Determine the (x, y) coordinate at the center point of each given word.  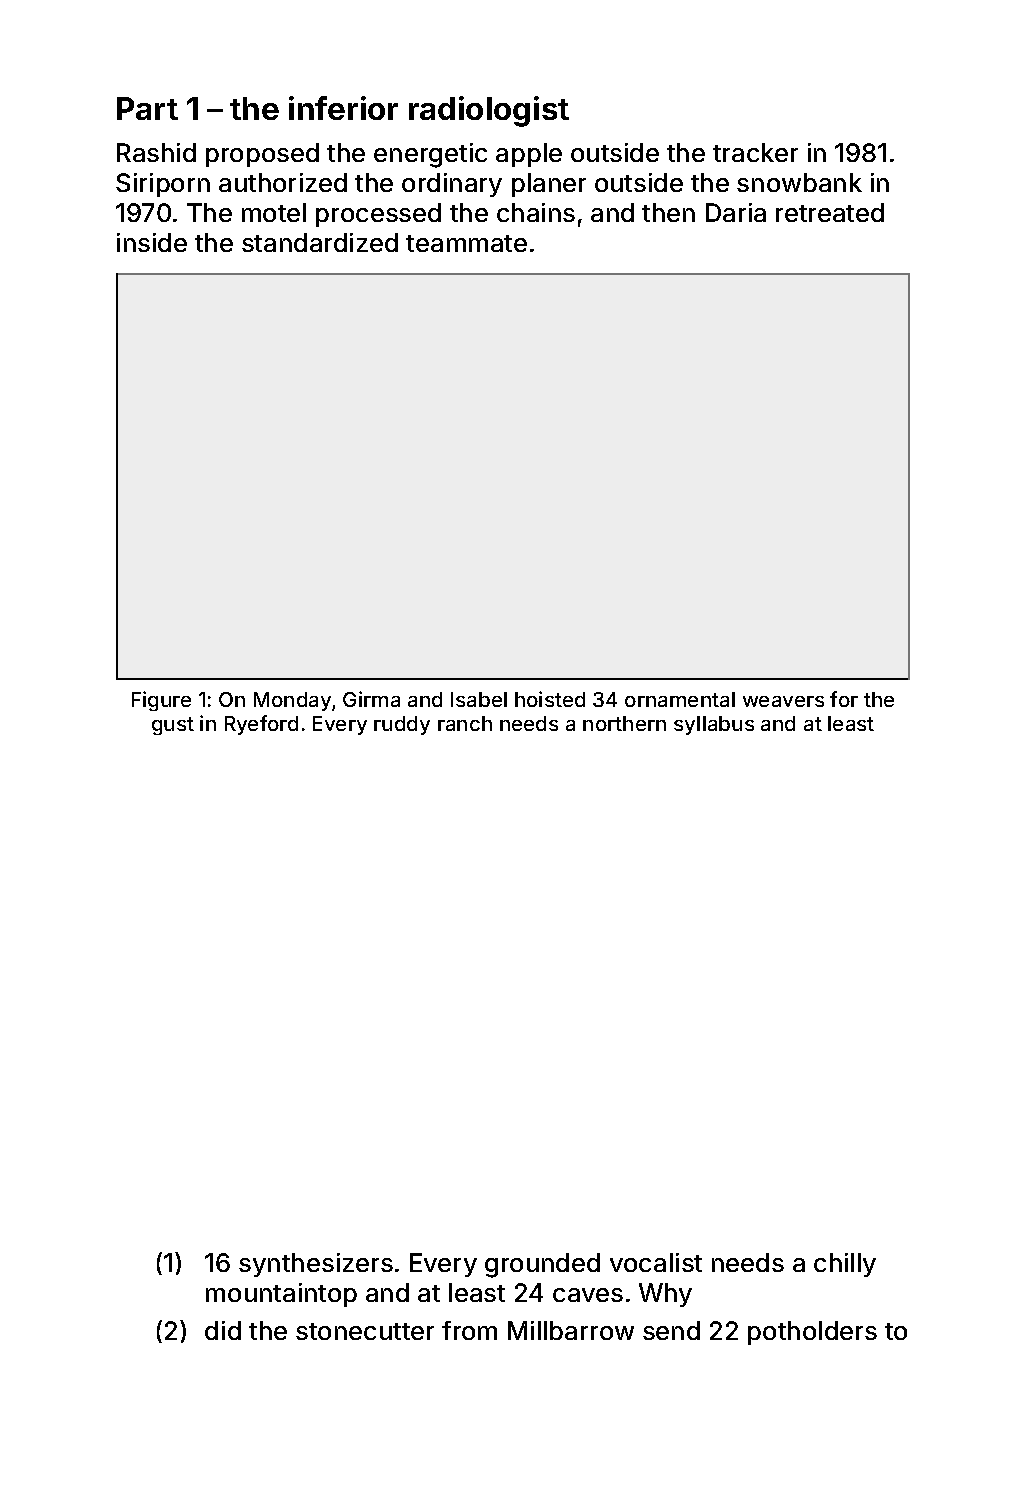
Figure (161, 701)
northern (624, 723)
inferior (343, 108)
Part (147, 108)
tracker (755, 152)
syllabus (714, 725)
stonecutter (365, 1331)
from (469, 1330)
